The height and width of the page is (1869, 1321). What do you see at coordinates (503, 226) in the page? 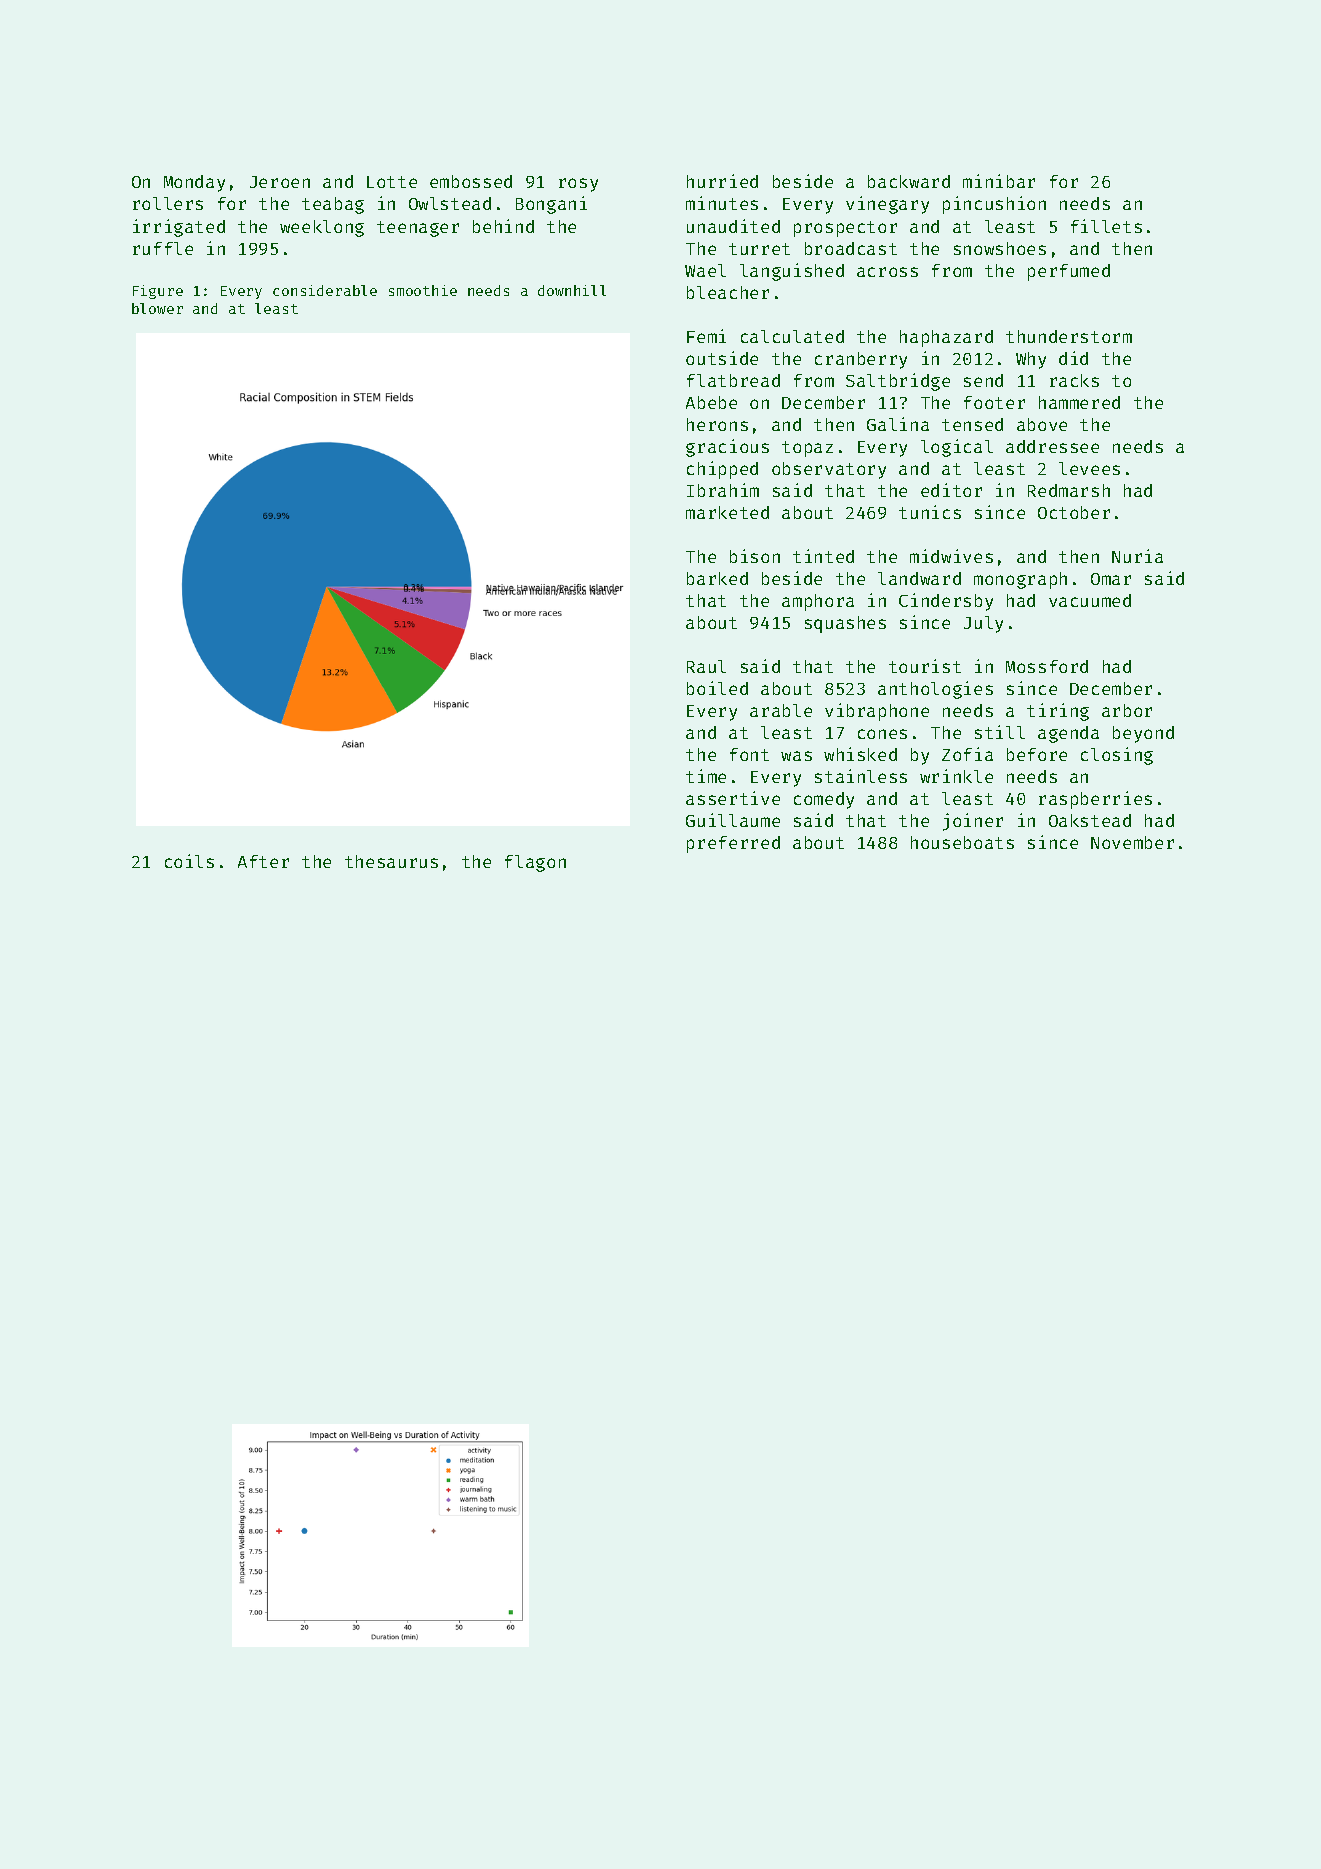
I see `behind` at bounding box center [503, 226].
